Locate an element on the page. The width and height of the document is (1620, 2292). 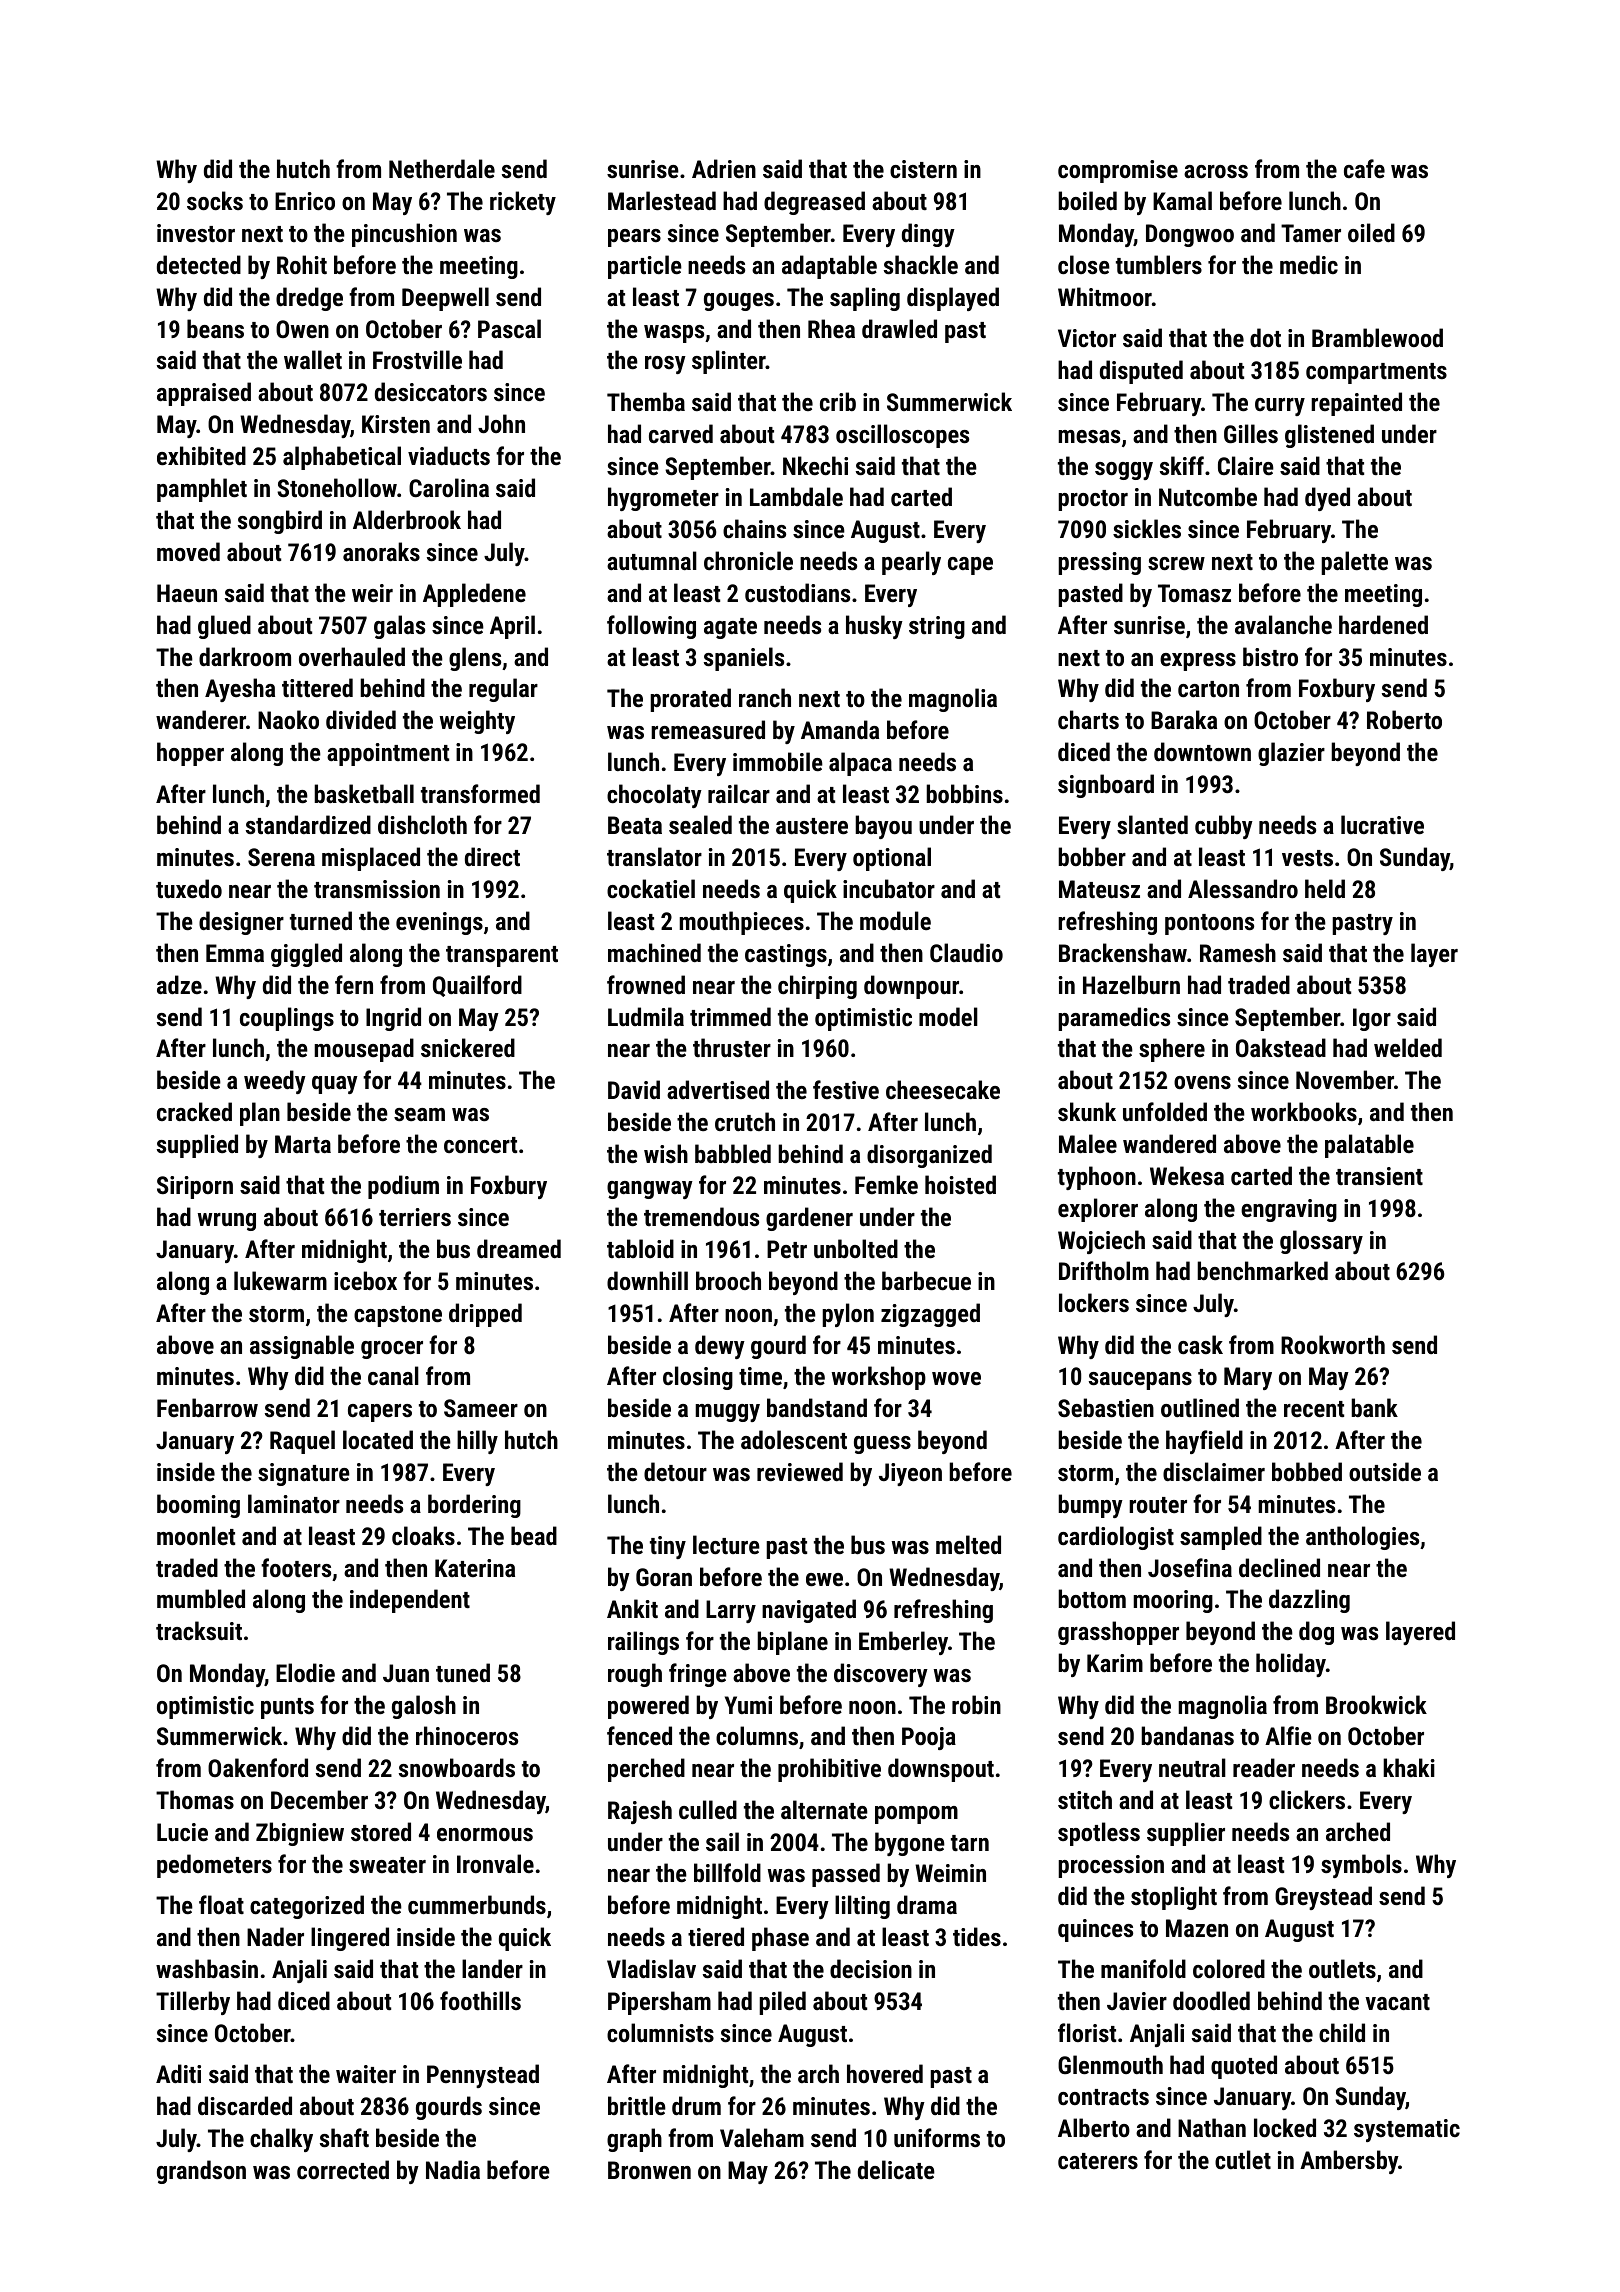
Driftholm is located at coordinates (1104, 1270).
